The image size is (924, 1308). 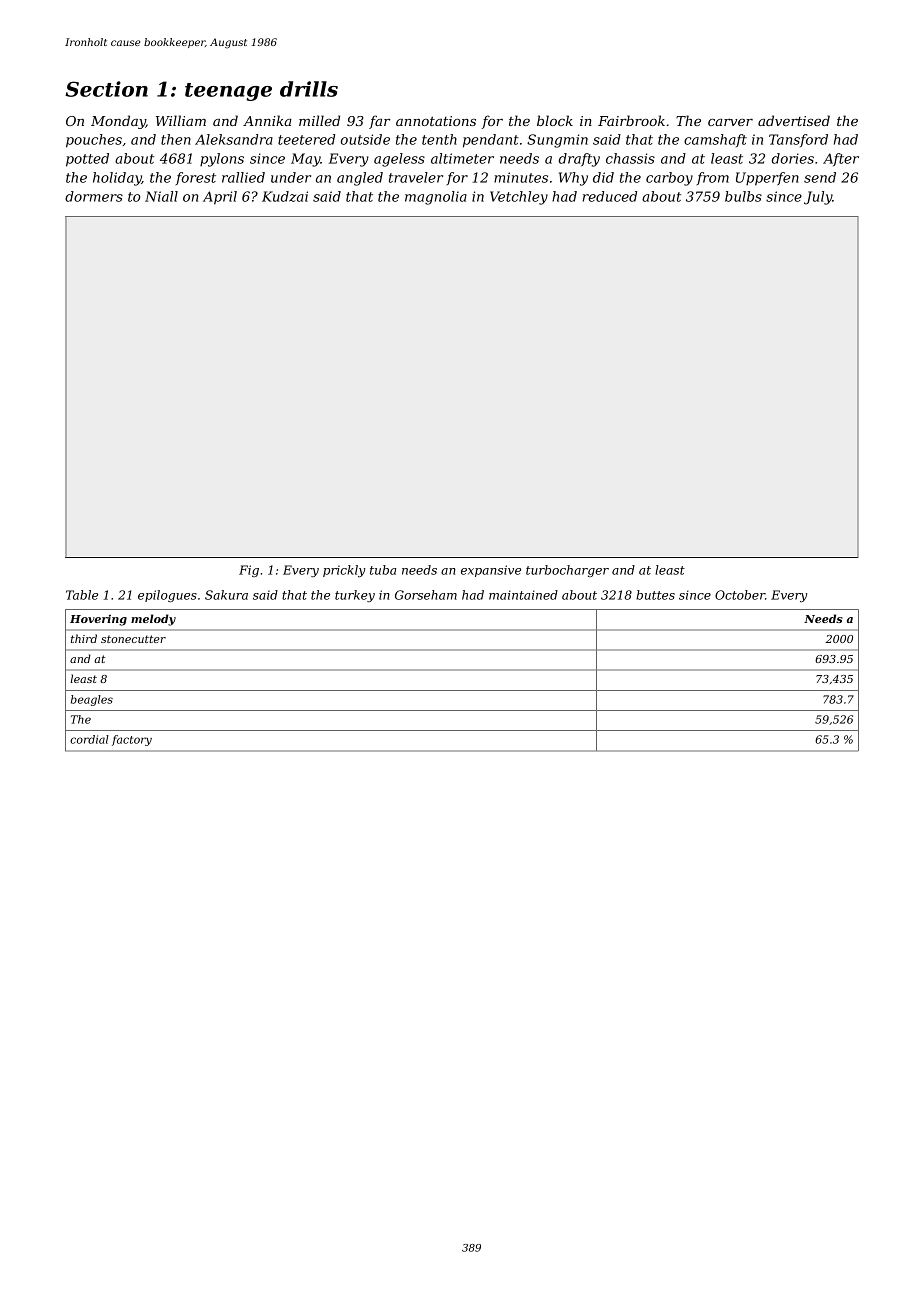 What do you see at coordinates (794, 120) in the screenshot?
I see `advertised` at bounding box center [794, 120].
